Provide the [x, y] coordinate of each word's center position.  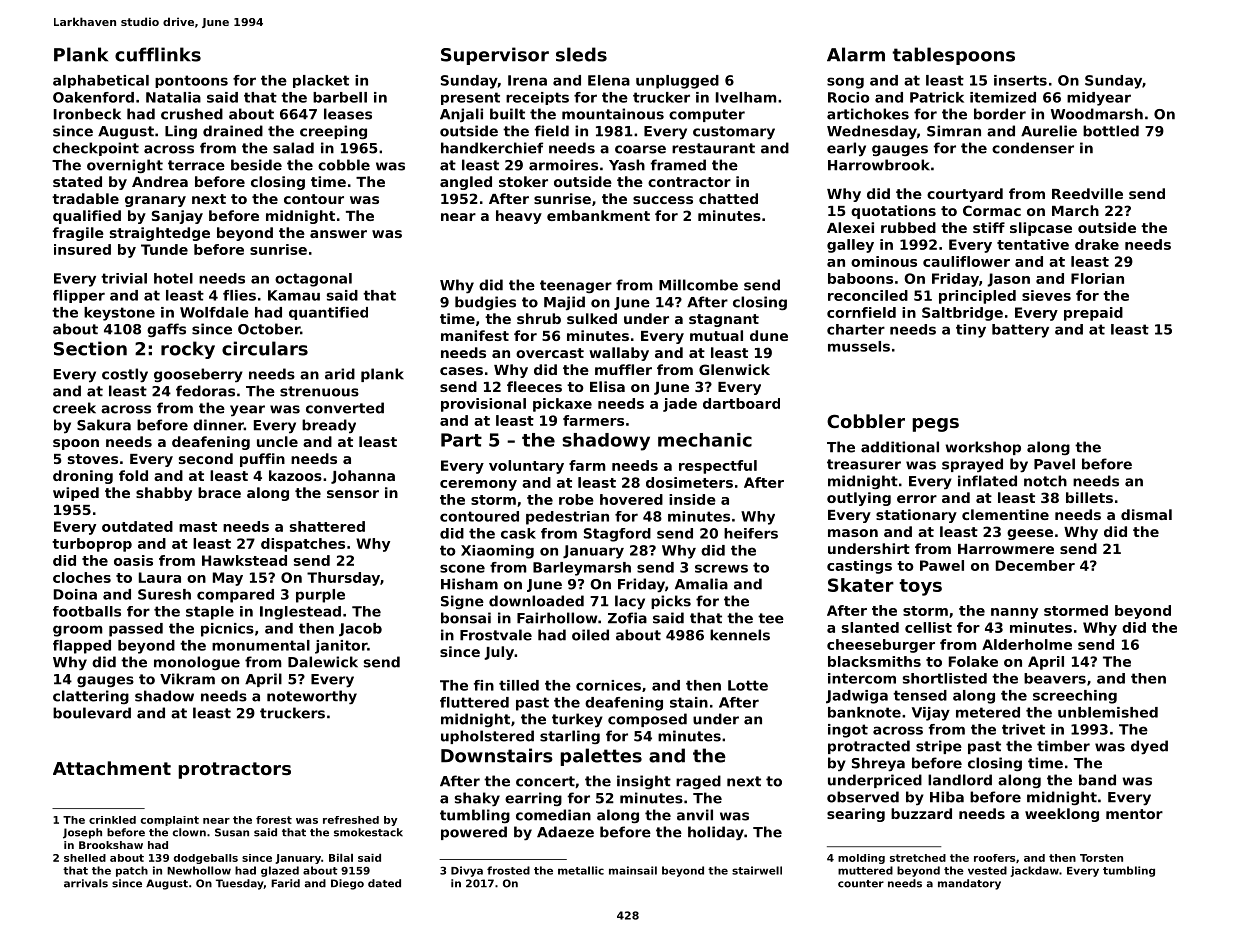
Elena [609, 80]
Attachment [112, 768]
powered [474, 833]
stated [77, 181]
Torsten [1101, 858]
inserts [1020, 80]
